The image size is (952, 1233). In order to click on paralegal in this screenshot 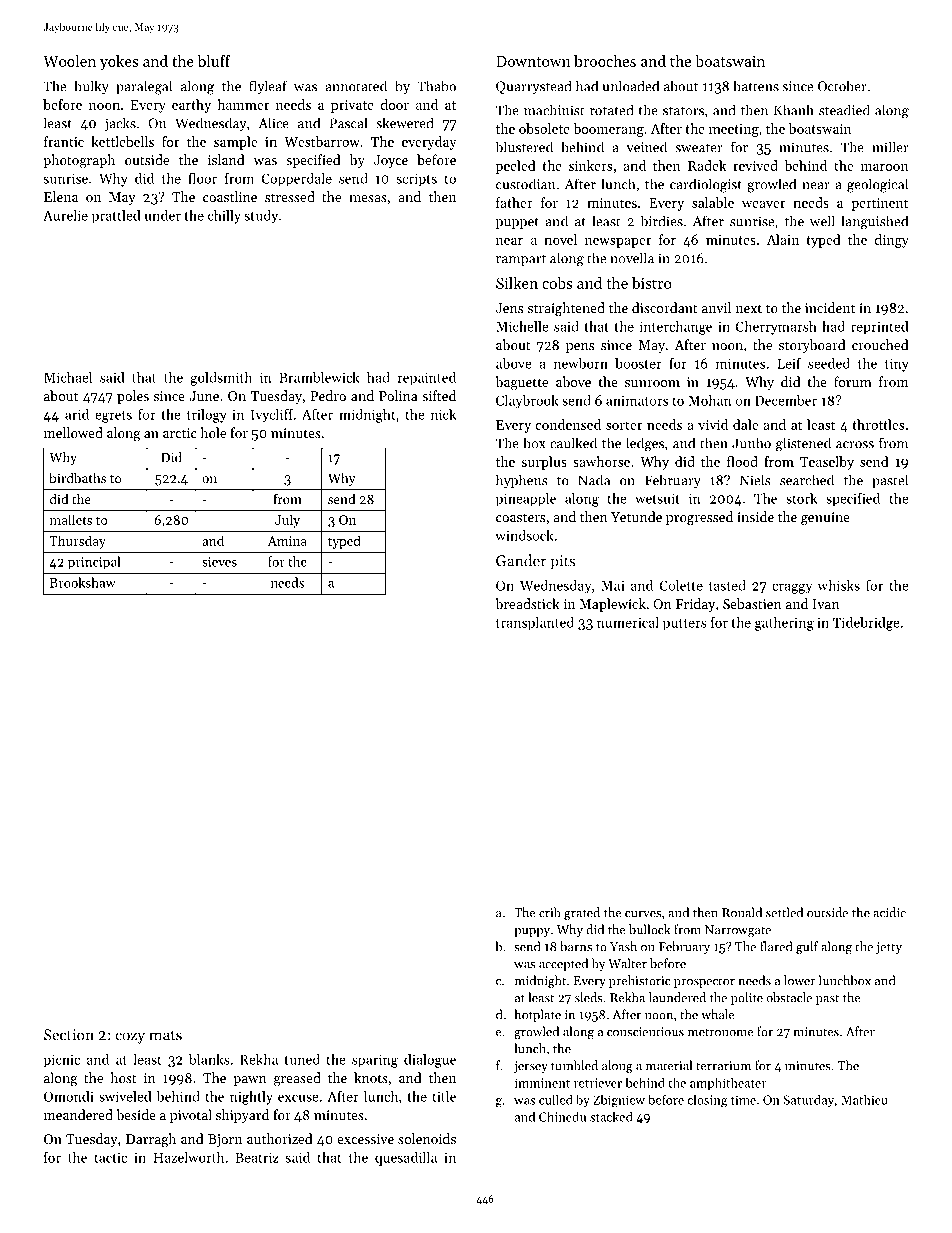, I will do `click(144, 87)`.
